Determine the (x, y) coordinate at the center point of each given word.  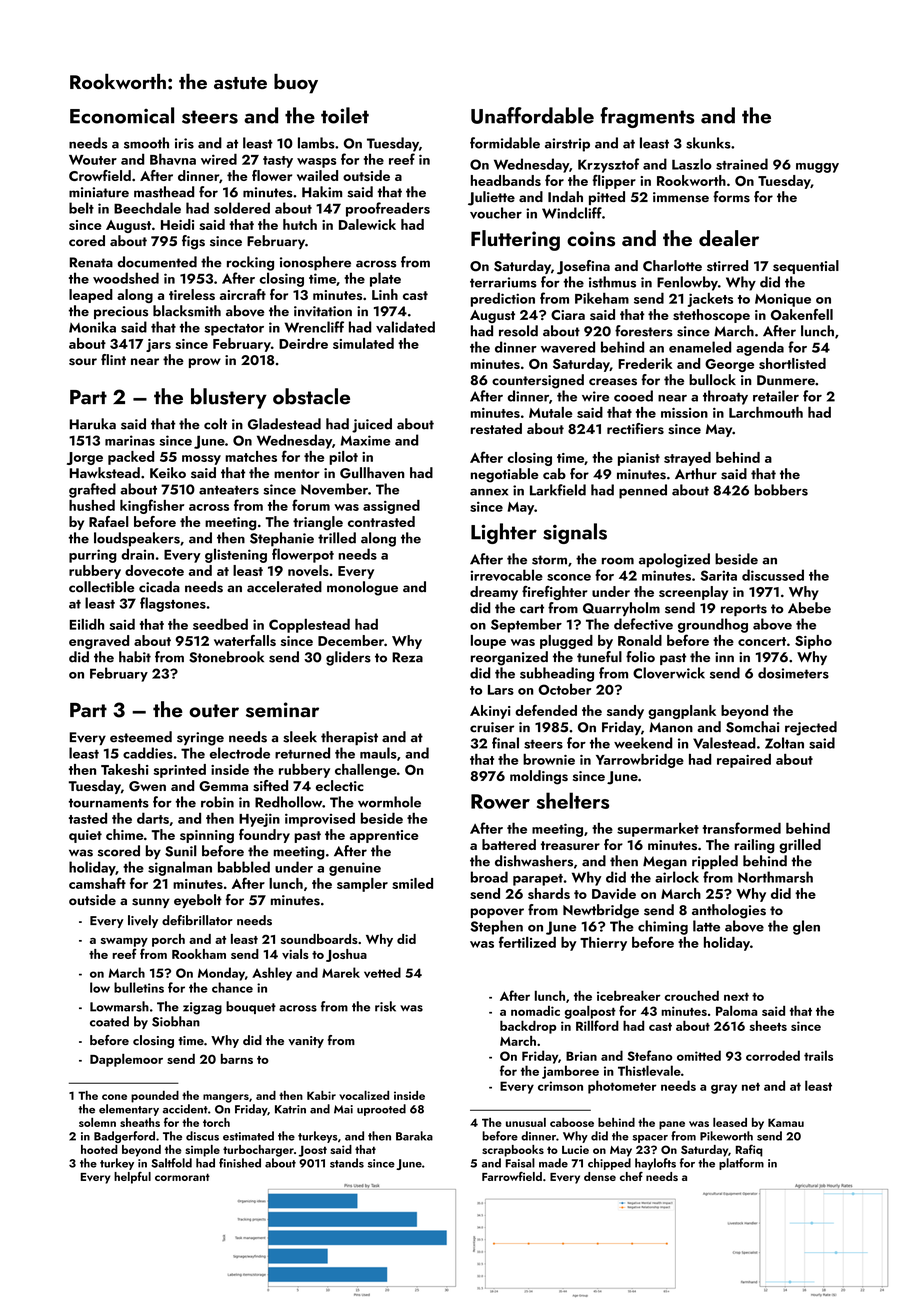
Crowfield (100, 175)
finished (240, 1163)
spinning (207, 836)
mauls (378, 753)
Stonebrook (226, 657)
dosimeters (793, 673)
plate (385, 279)
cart (532, 608)
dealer (729, 238)
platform (741, 1164)
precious (121, 312)
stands (347, 1163)
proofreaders (388, 209)
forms (731, 197)
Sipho (813, 642)
